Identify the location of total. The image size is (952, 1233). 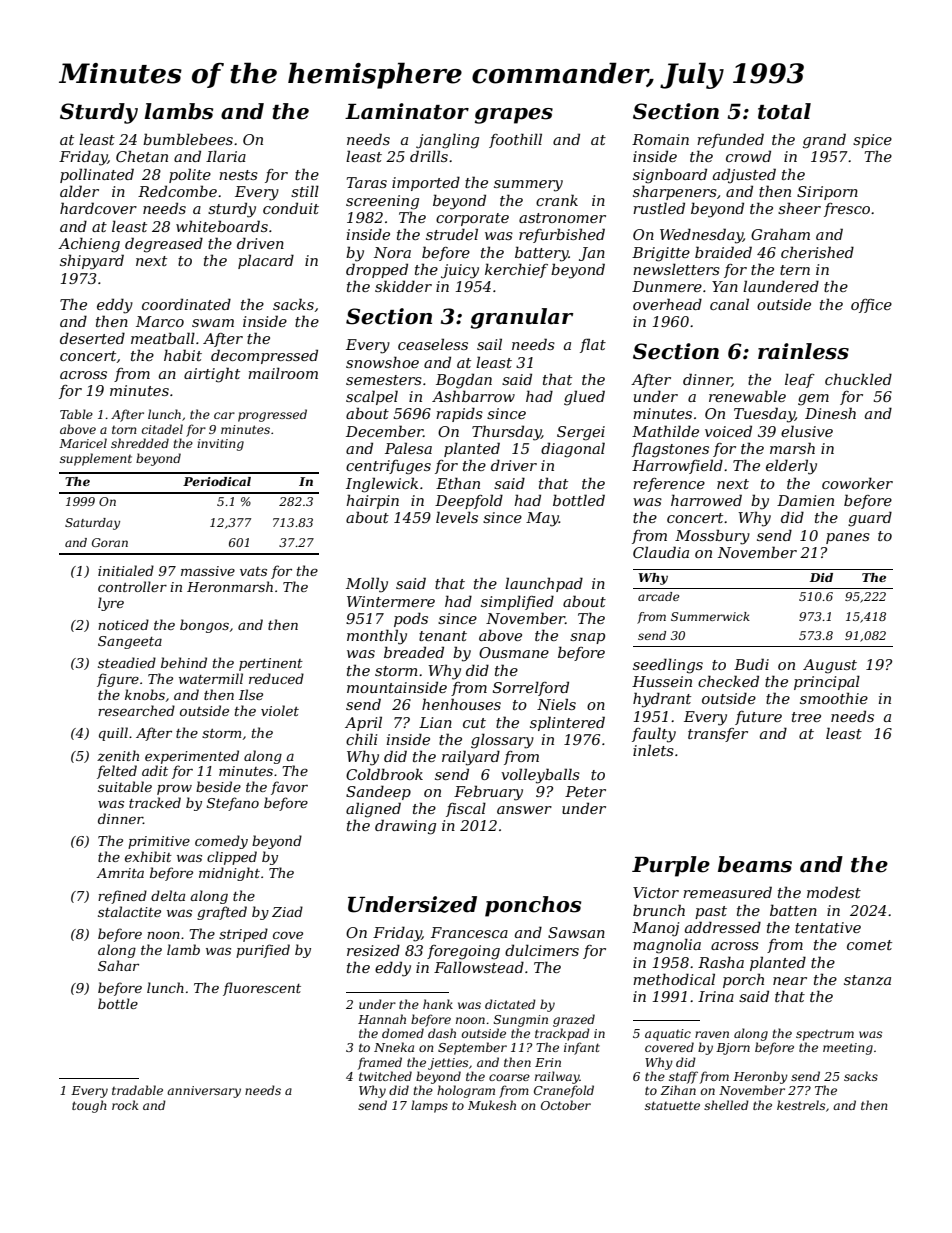
(784, 111).
